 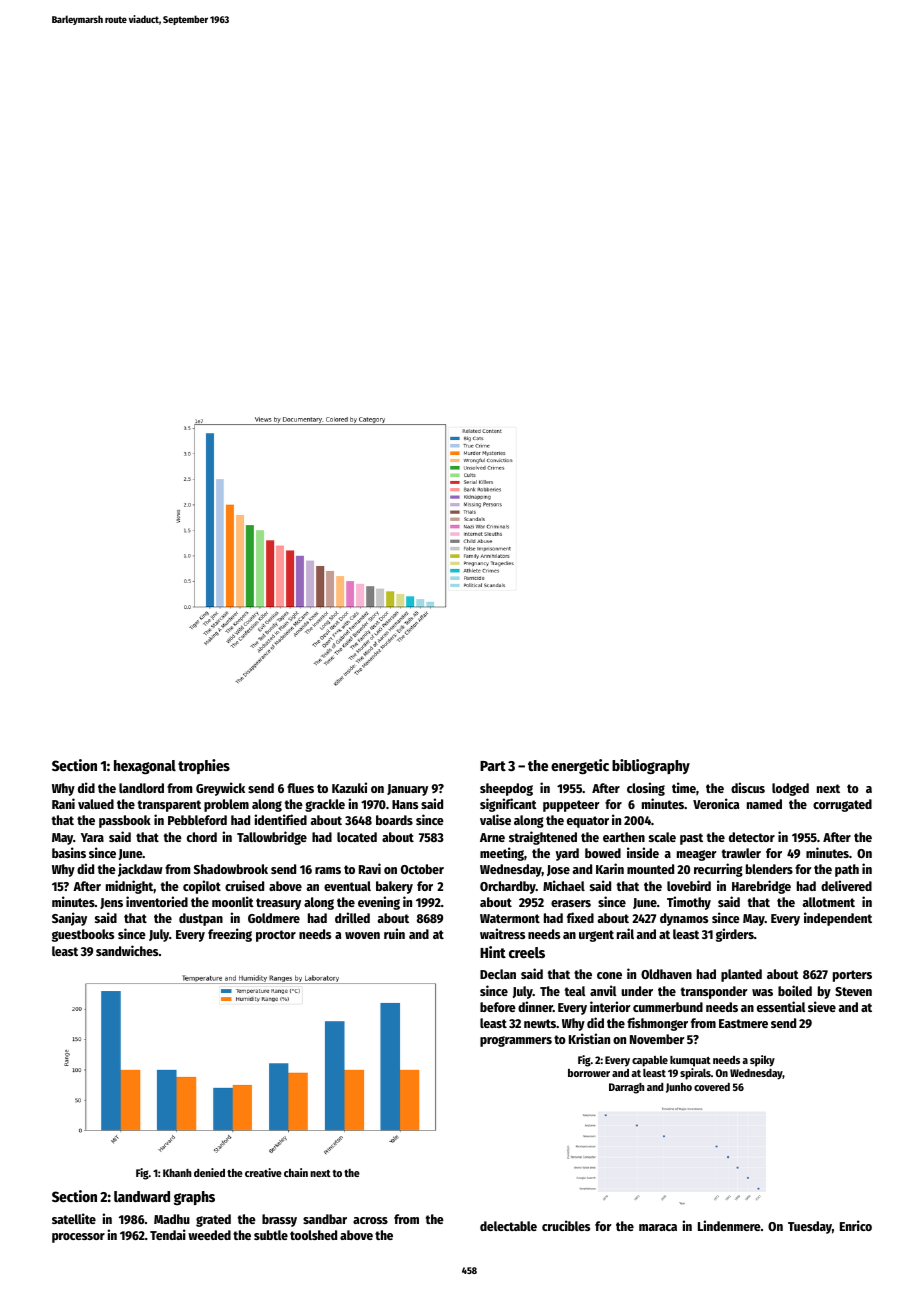 I want to click on bibliography, so click(x=651, y=766).
